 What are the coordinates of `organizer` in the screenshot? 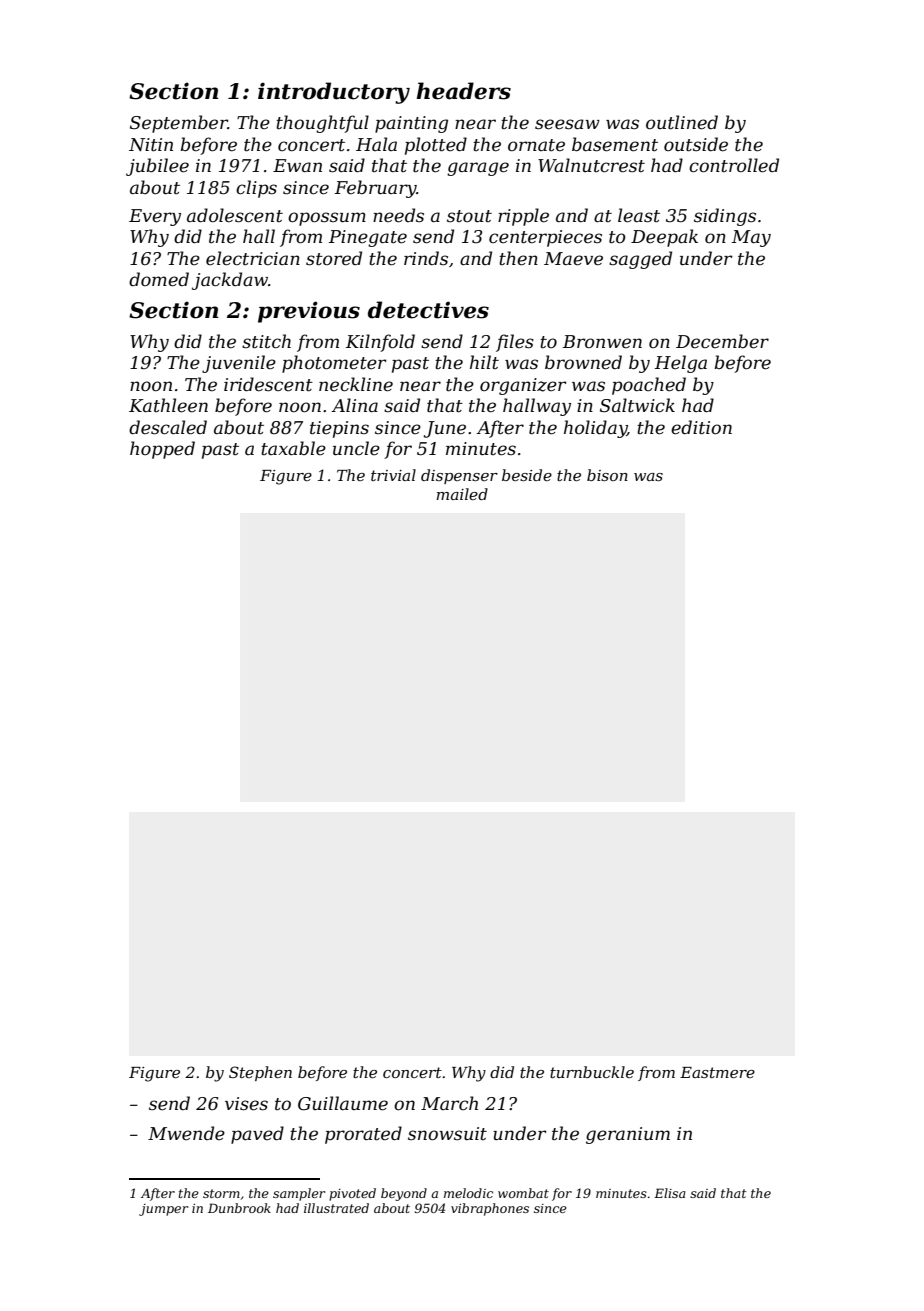 It's located at (523, 386).
